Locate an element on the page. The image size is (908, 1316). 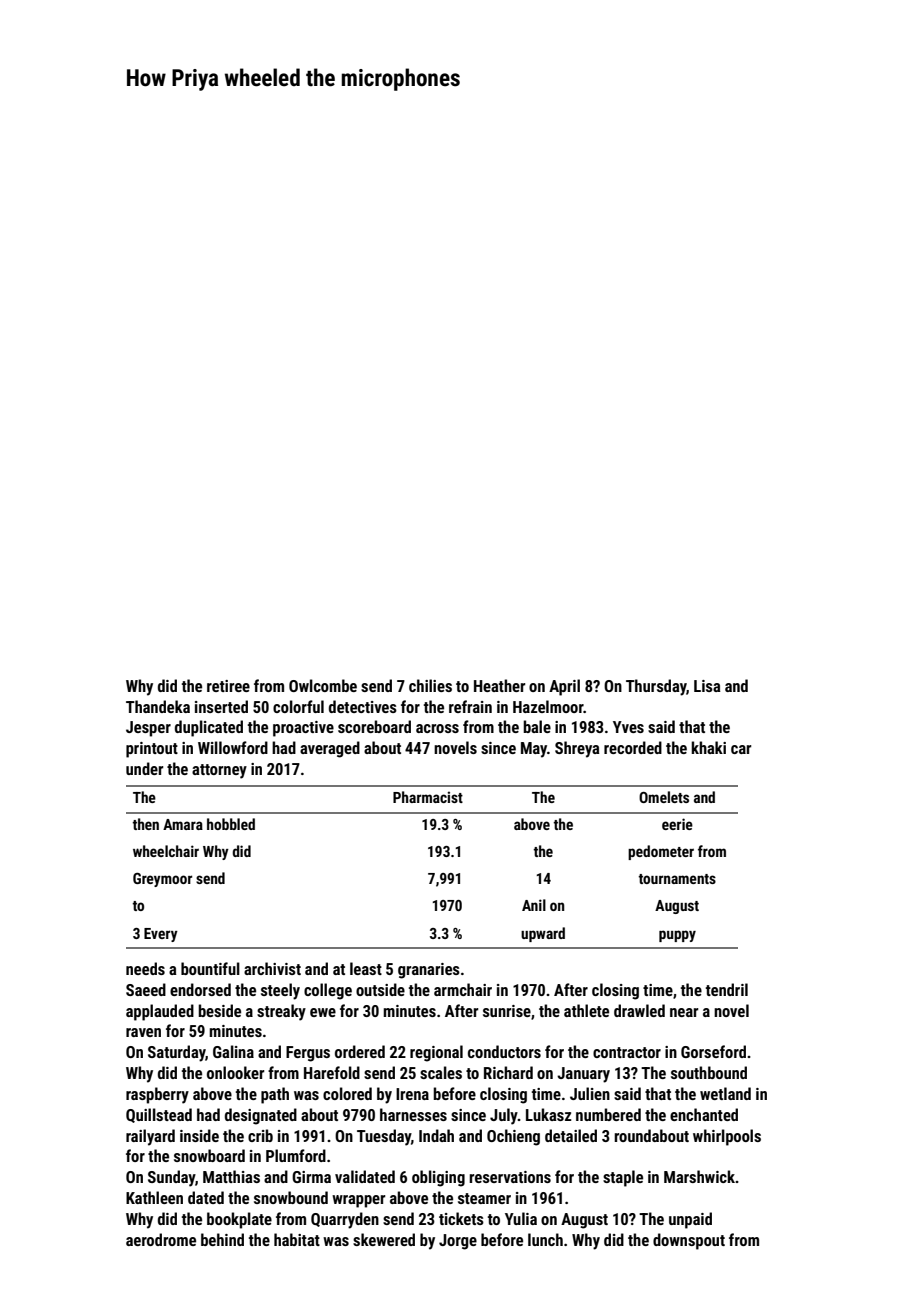
bookplate is located at coordinates (239, 1220).
